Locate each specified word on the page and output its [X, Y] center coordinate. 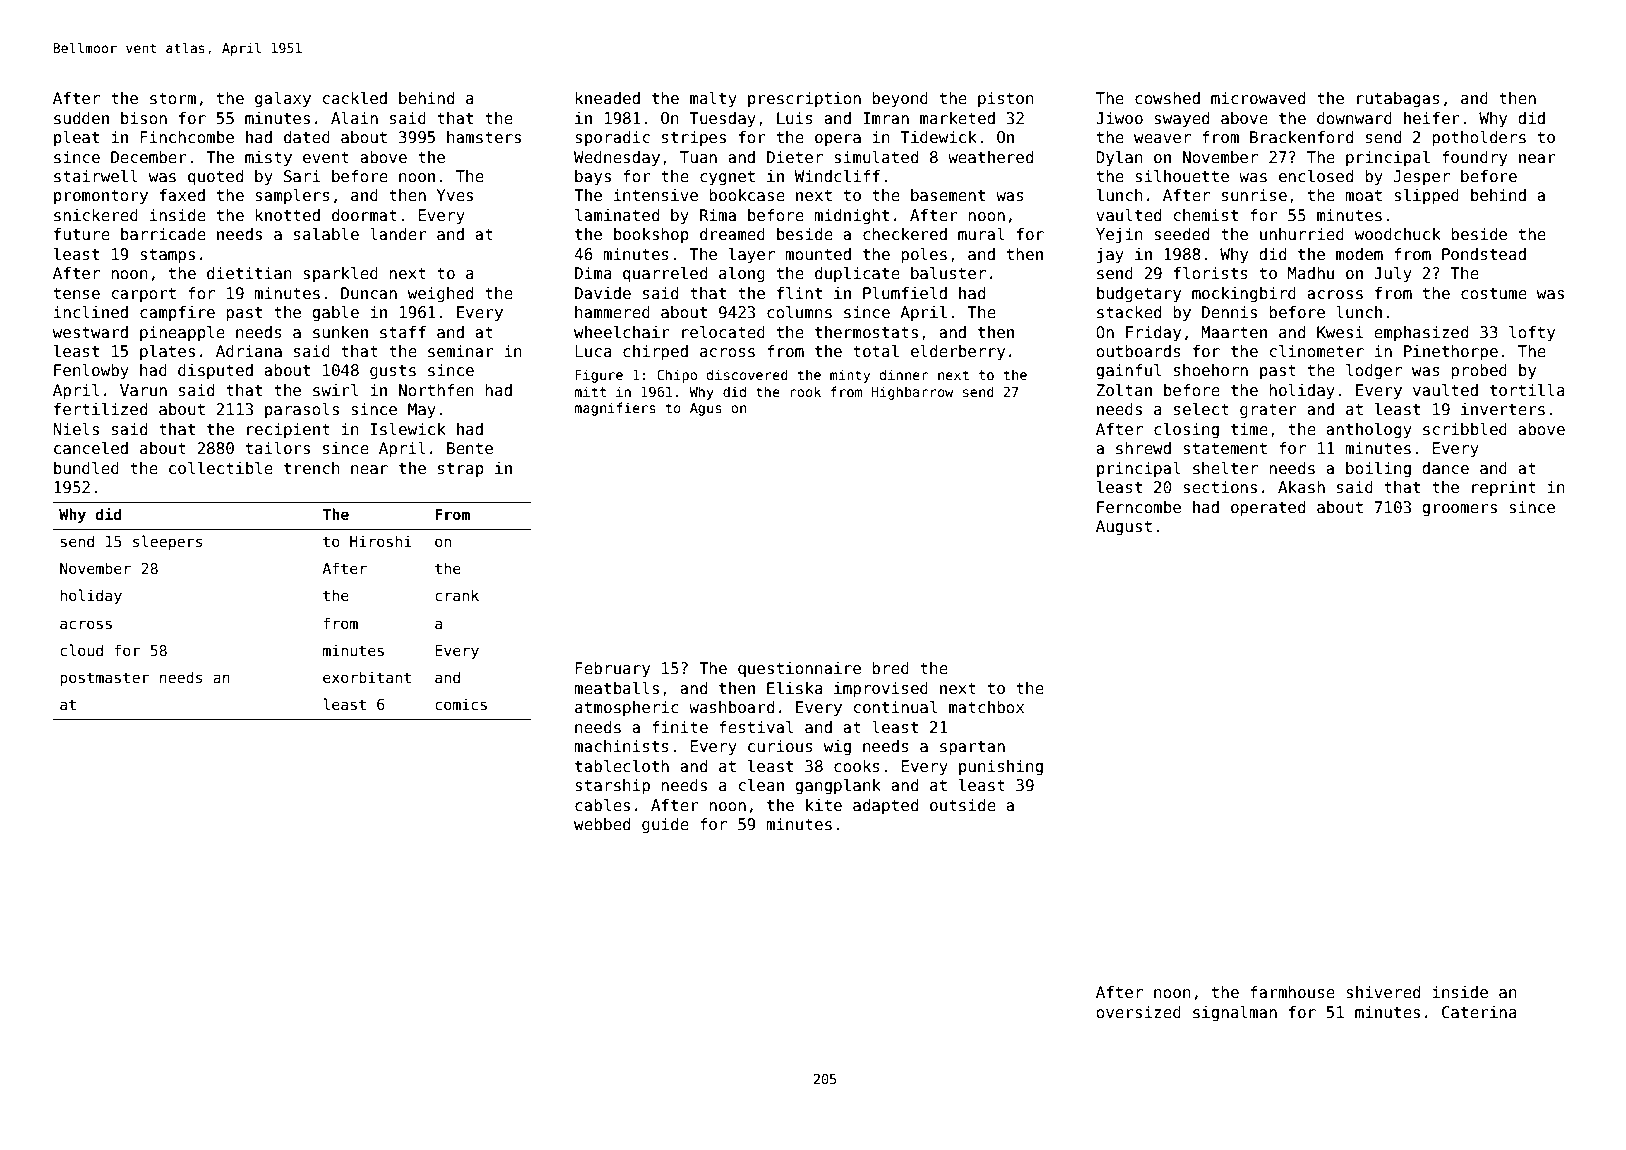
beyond [900, 99]
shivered [1383, 992]
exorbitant [367, 677]
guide [665, 825]
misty [268, 158]
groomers [1459, 510]
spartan [972, 748]
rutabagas [1398, 99]
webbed [602, 824]
